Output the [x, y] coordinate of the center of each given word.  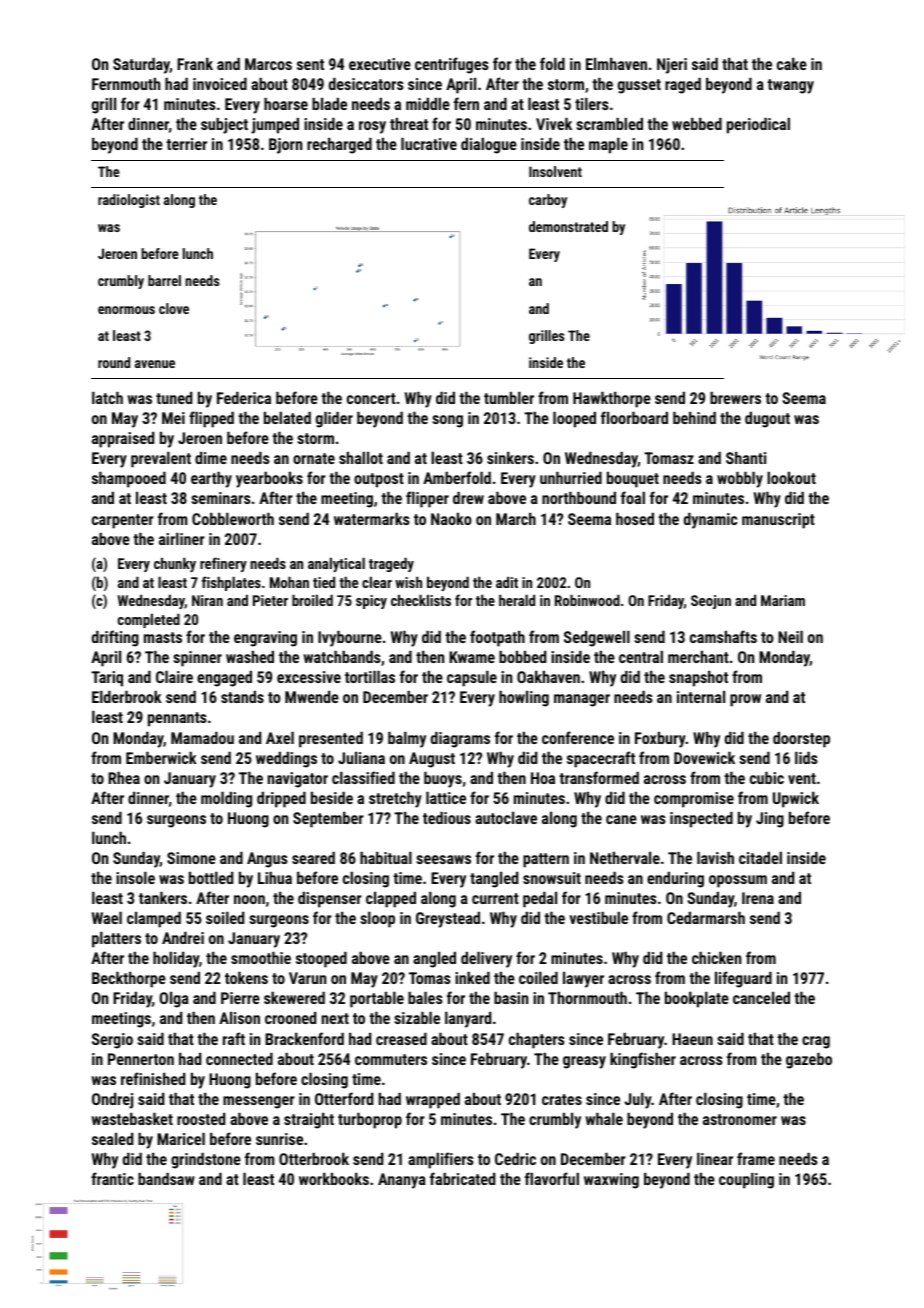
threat [409, 124]
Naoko [451, 518]
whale [604, 1119]
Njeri [672, 66]
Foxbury [660, 740]
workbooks [334, 1178]
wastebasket [132, 1118]
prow [745, 700]
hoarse [286, 104]
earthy [211, 480]
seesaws [443, 859]
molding [226, 800]
